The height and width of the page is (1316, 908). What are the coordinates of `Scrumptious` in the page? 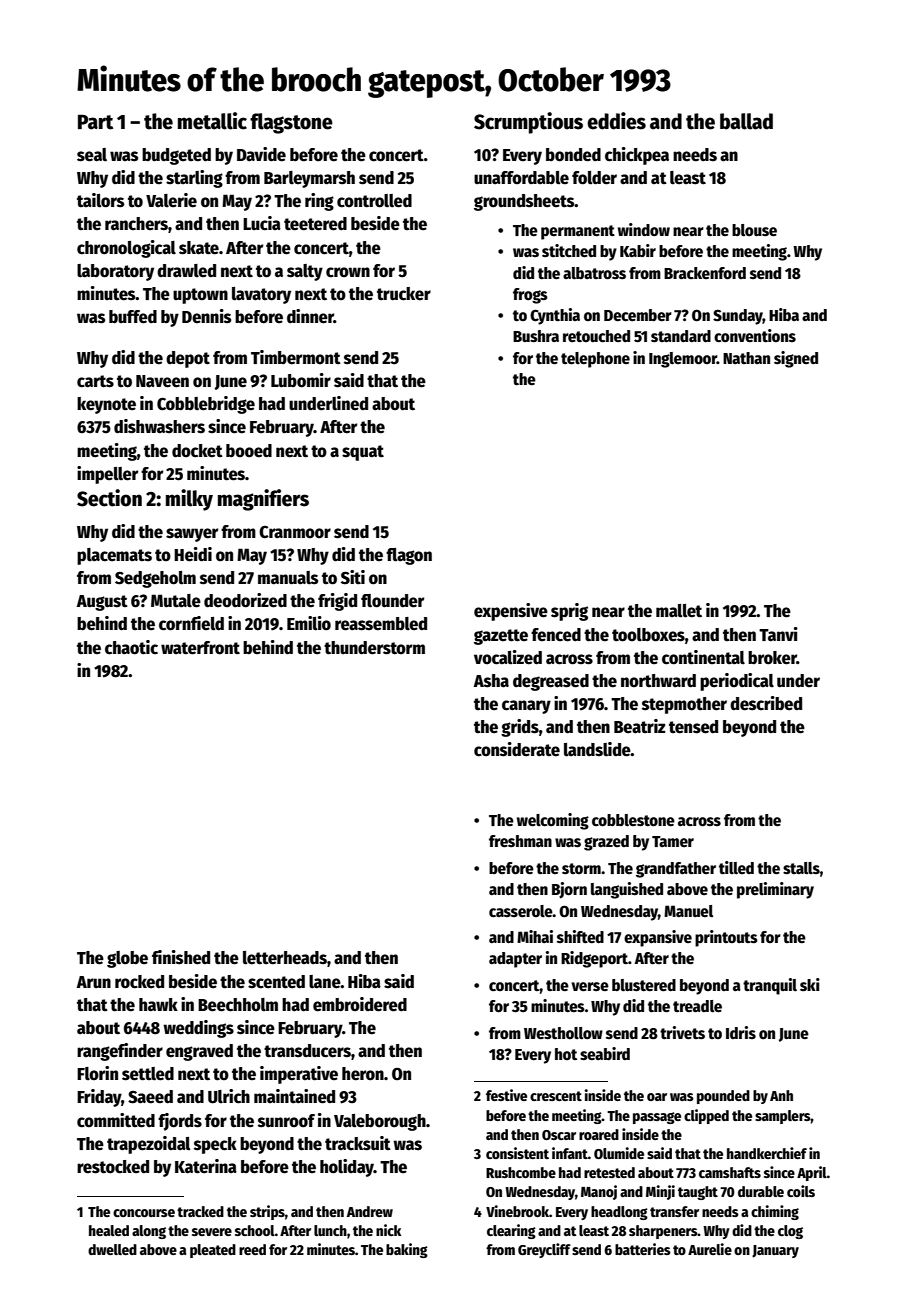 It's located at (528, 123).
